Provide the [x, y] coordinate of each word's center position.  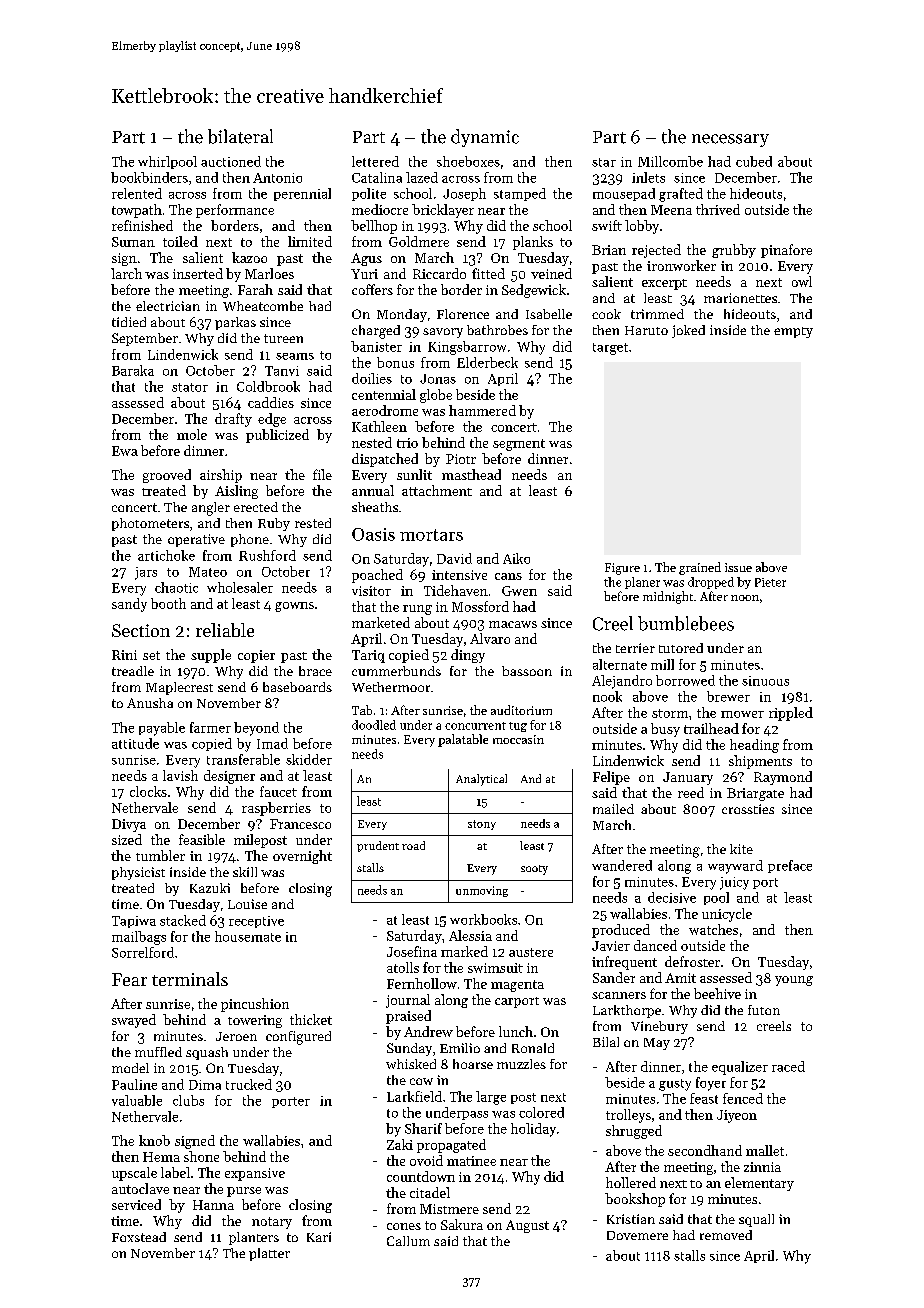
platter [269, 1254]
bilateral [240, 136]
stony [482, 825]
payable [162, 729]
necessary [730, 140]
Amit [680, 978]
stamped [520, 194]
